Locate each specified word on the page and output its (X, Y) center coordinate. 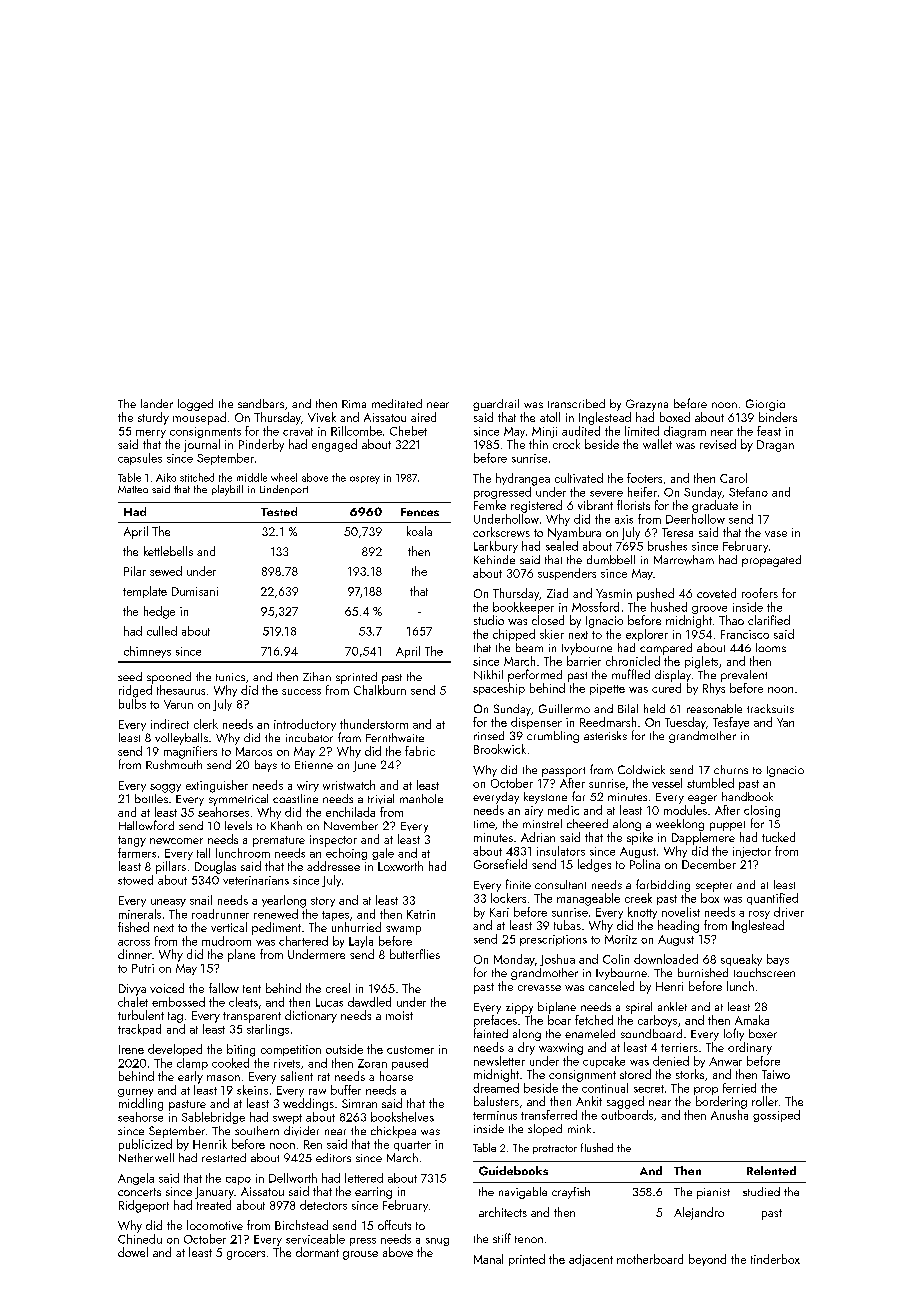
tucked (778, 837)
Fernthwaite (395, 737)
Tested (279, 511)
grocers (246, 1255)
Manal (488, 1259)
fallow (224, 988)
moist (399, 1015)
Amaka (752, 1020)
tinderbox (775, 1259)
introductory (305, 725)
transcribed (576, 403)
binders (778, 417)
